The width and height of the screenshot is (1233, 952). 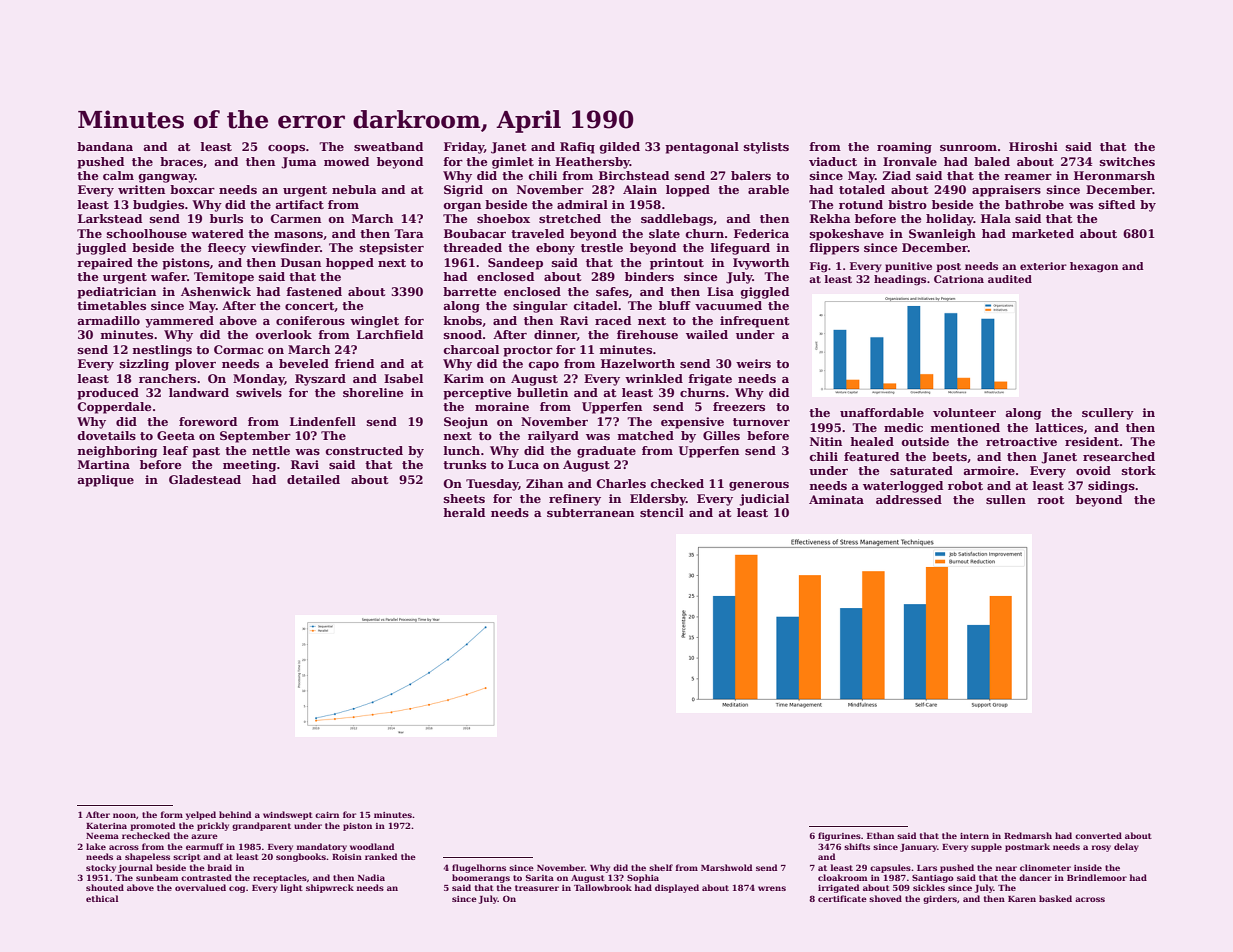 What do you see at coordinates (171, 814) in the screenshot?
I see `form` at bounding box center [171, 814].
